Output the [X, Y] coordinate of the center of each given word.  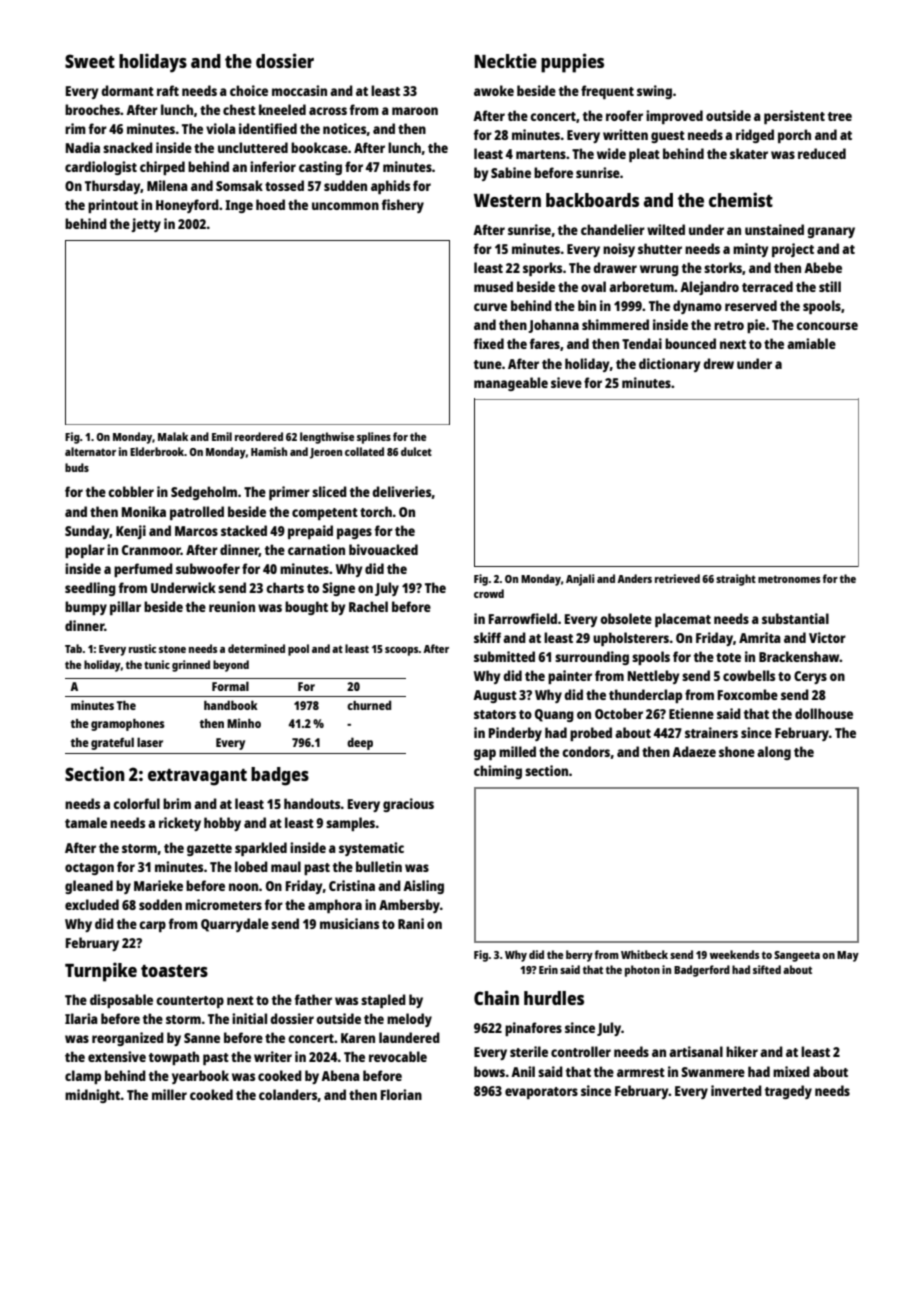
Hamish [269, 451]
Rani [411, 923]
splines [374, 438]
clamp [83, 1077]
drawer [615, 267]
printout [113, 206]
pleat [644, 155]
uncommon [345, 206]
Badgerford [702, 971]
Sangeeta [797, 956]
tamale [86, 822]
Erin [548, 969]
